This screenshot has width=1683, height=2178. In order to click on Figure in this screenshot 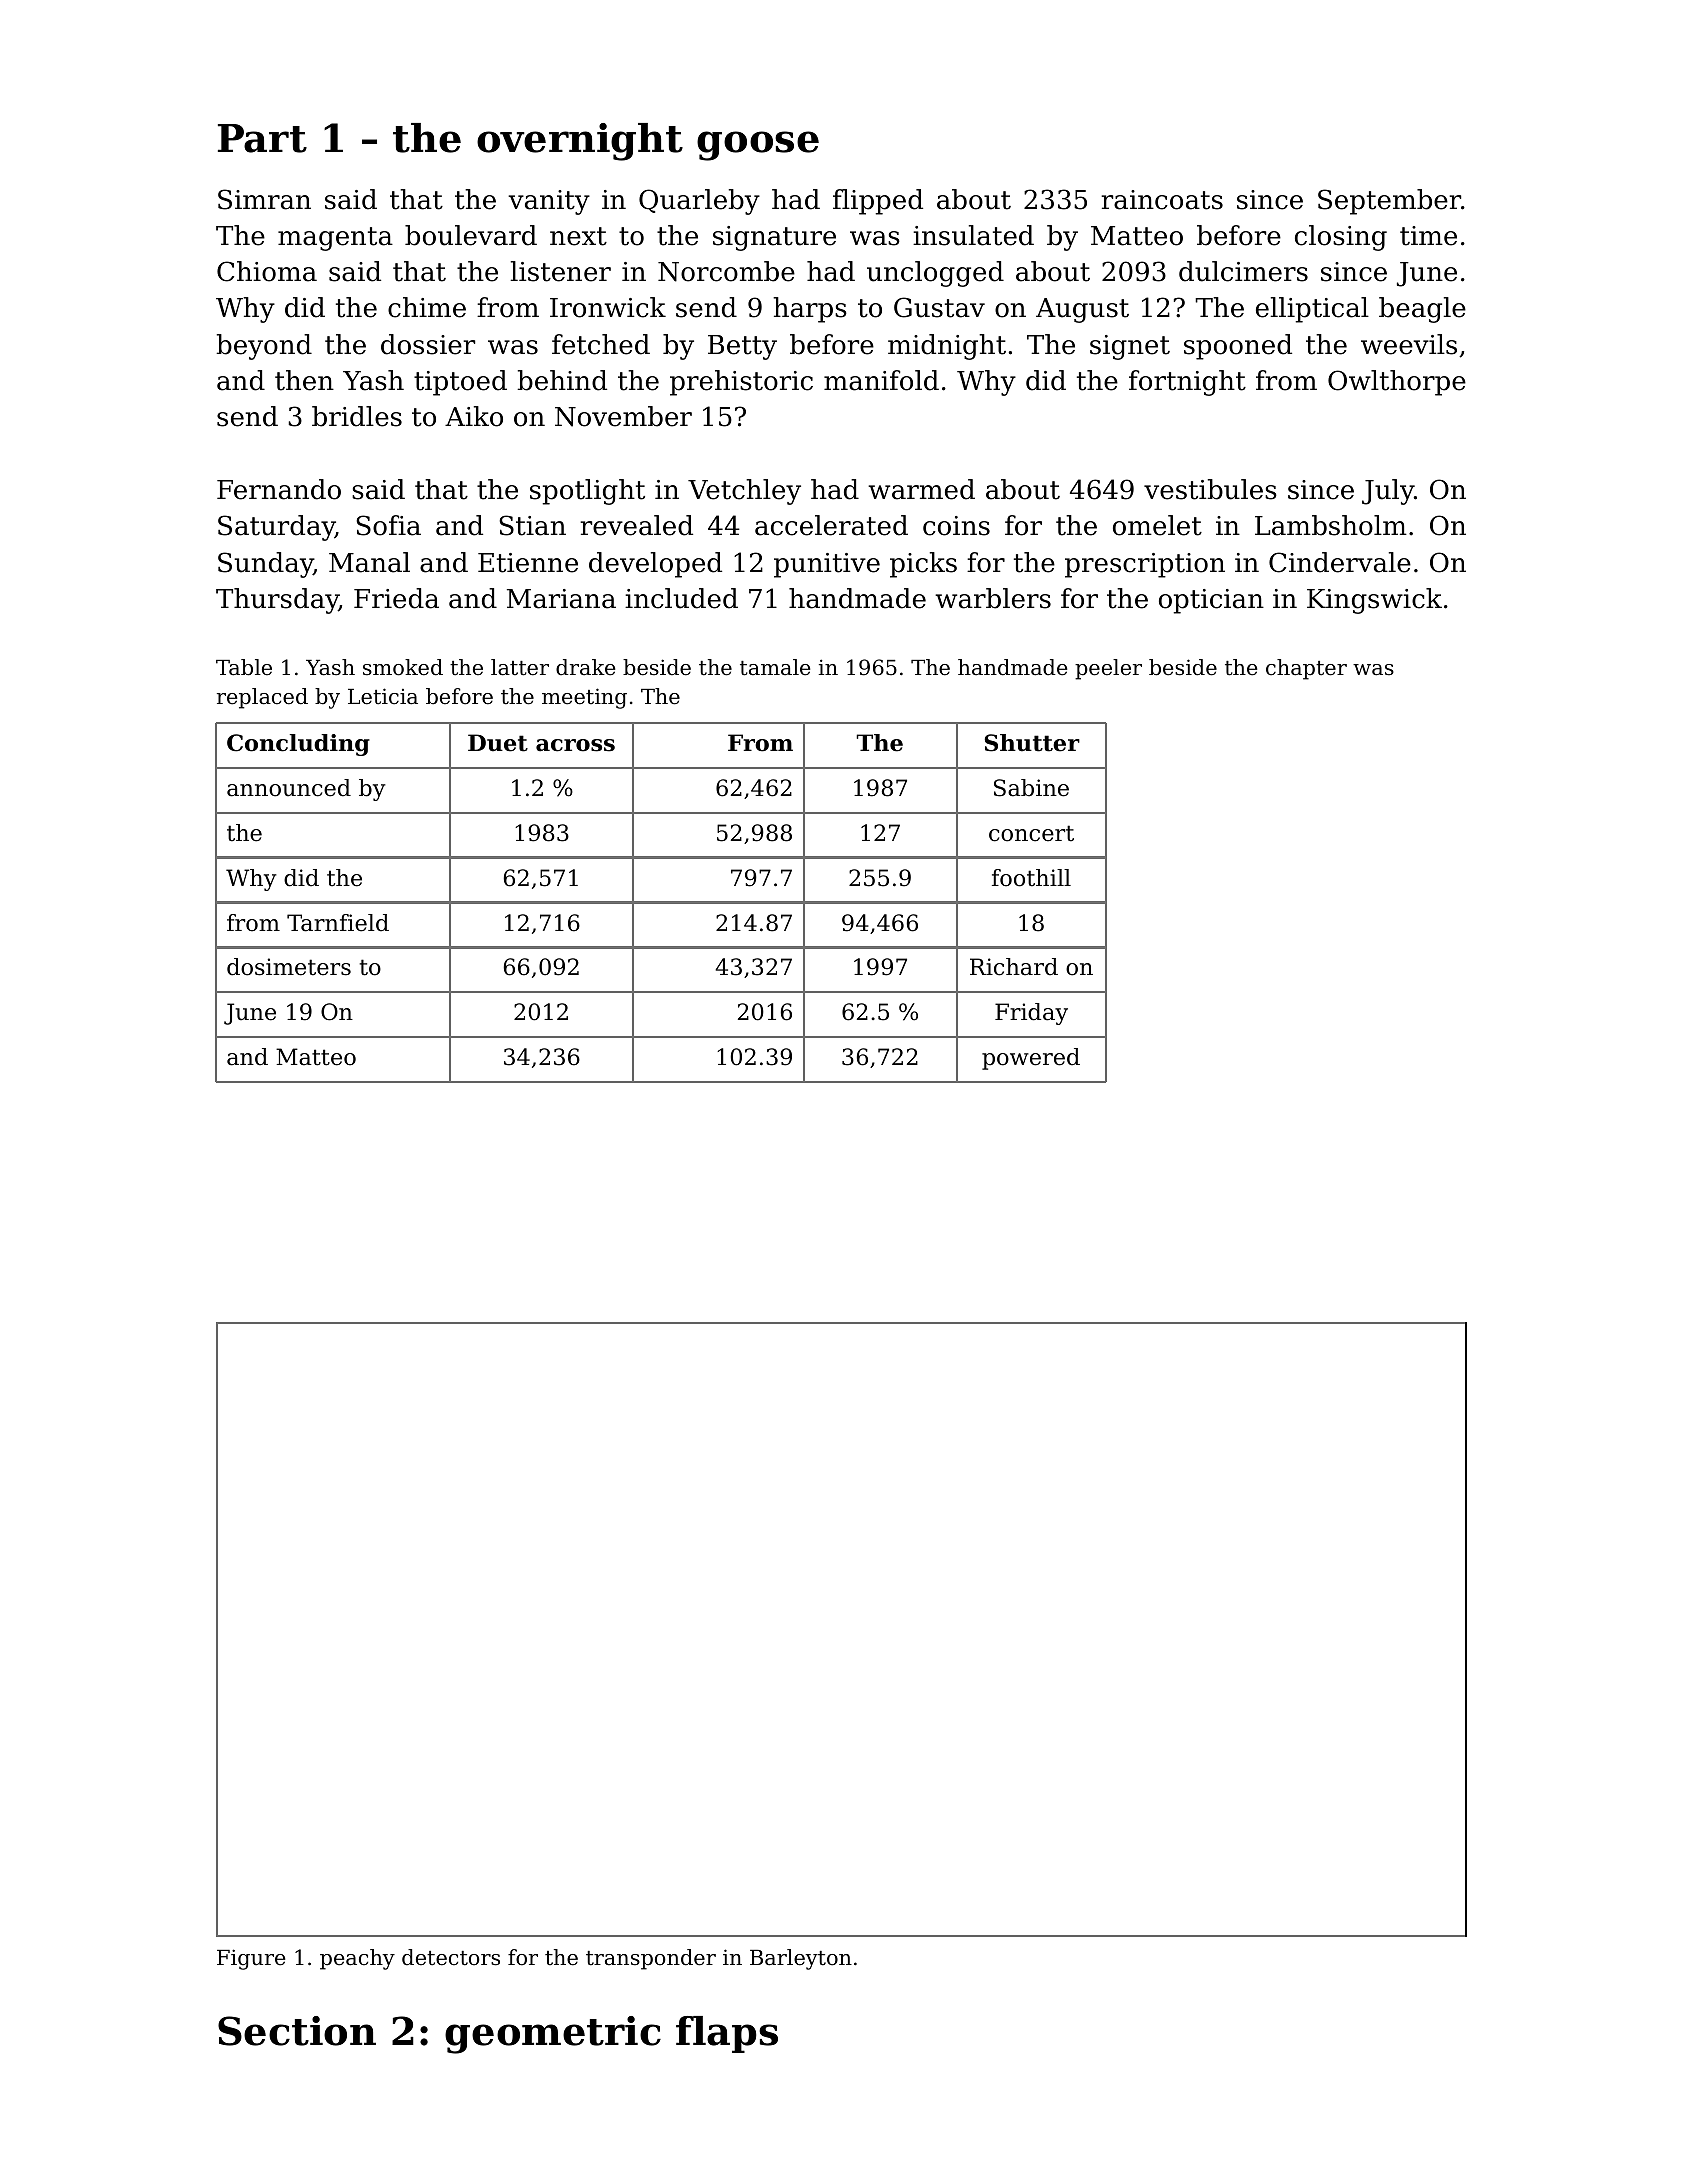, I will do `click(251, 1959)`.
